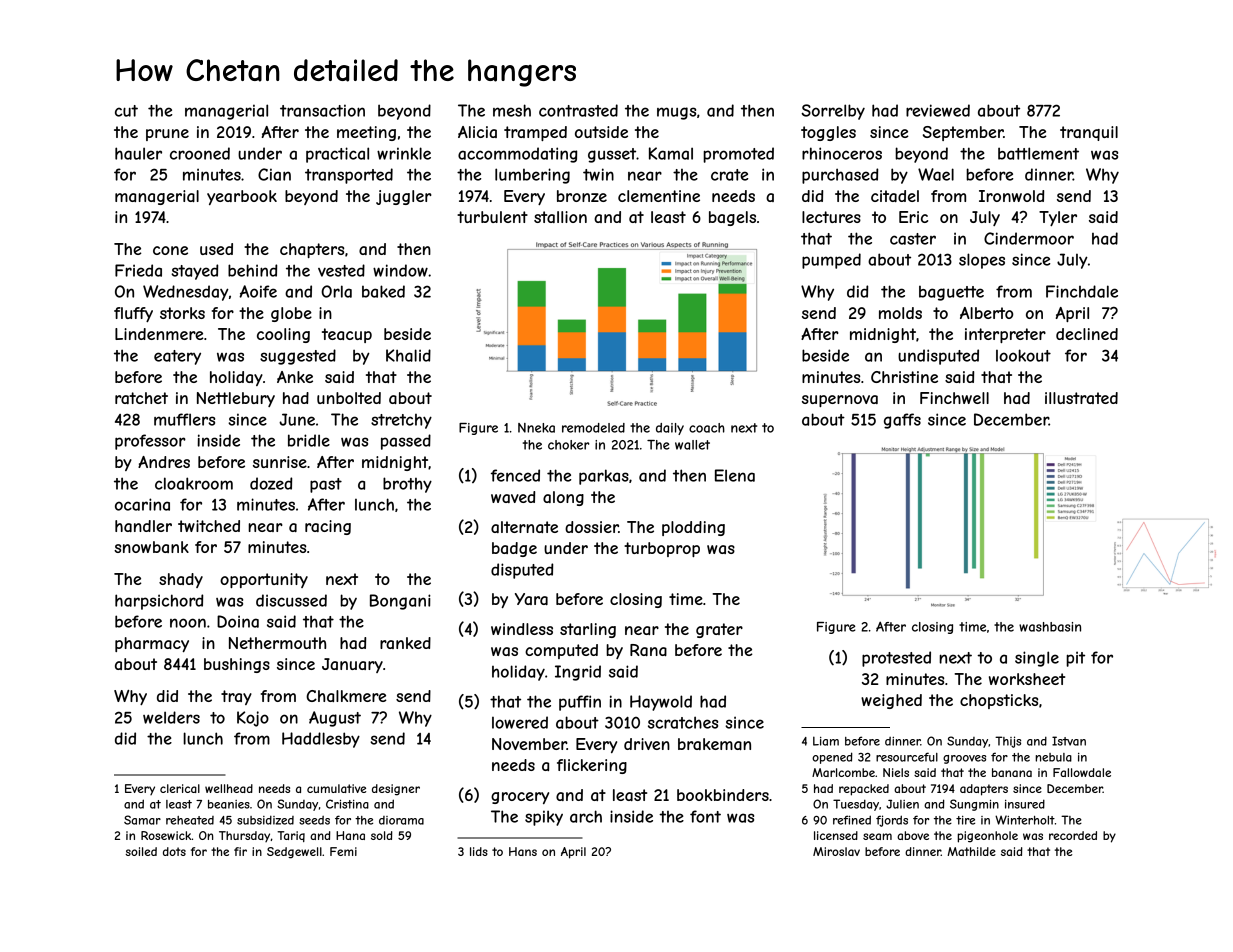 The width and height of the screenshot is (1233, 952). I want to click on Kamal, so click(671, 153).
